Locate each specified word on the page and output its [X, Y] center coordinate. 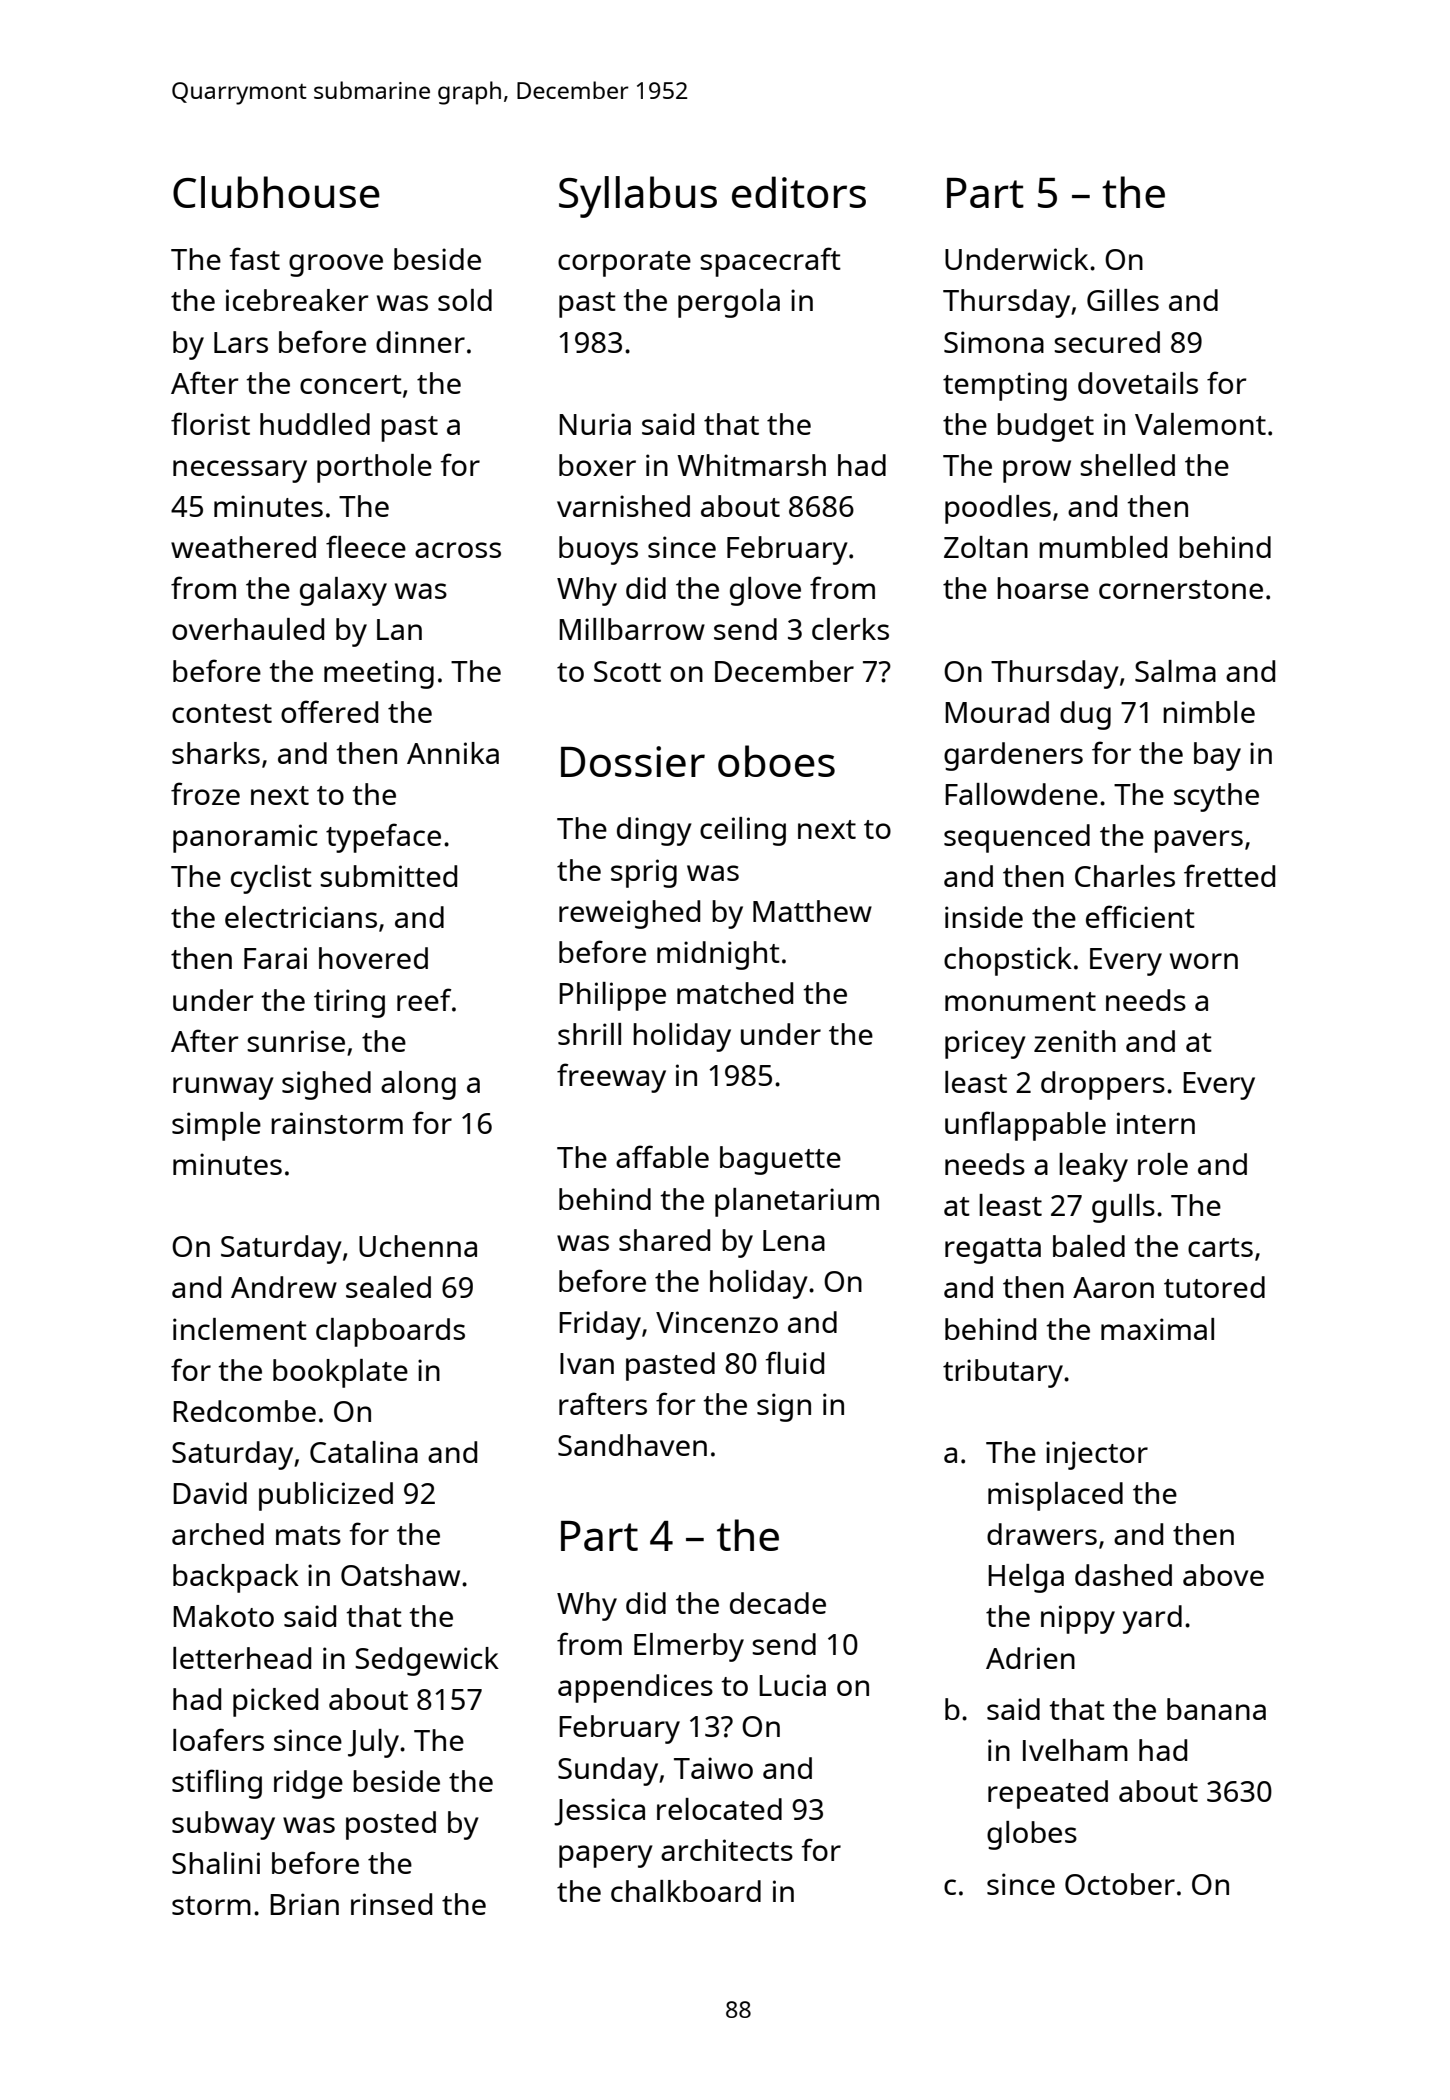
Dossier [633, 761]
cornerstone [1181, 589]
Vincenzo [717, 1322]
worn [1204, 961]
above [1223, 1575]
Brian [304, 1904]
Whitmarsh [751, 465]
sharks [216, 753]
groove [336, 265]
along [418, 1085]
